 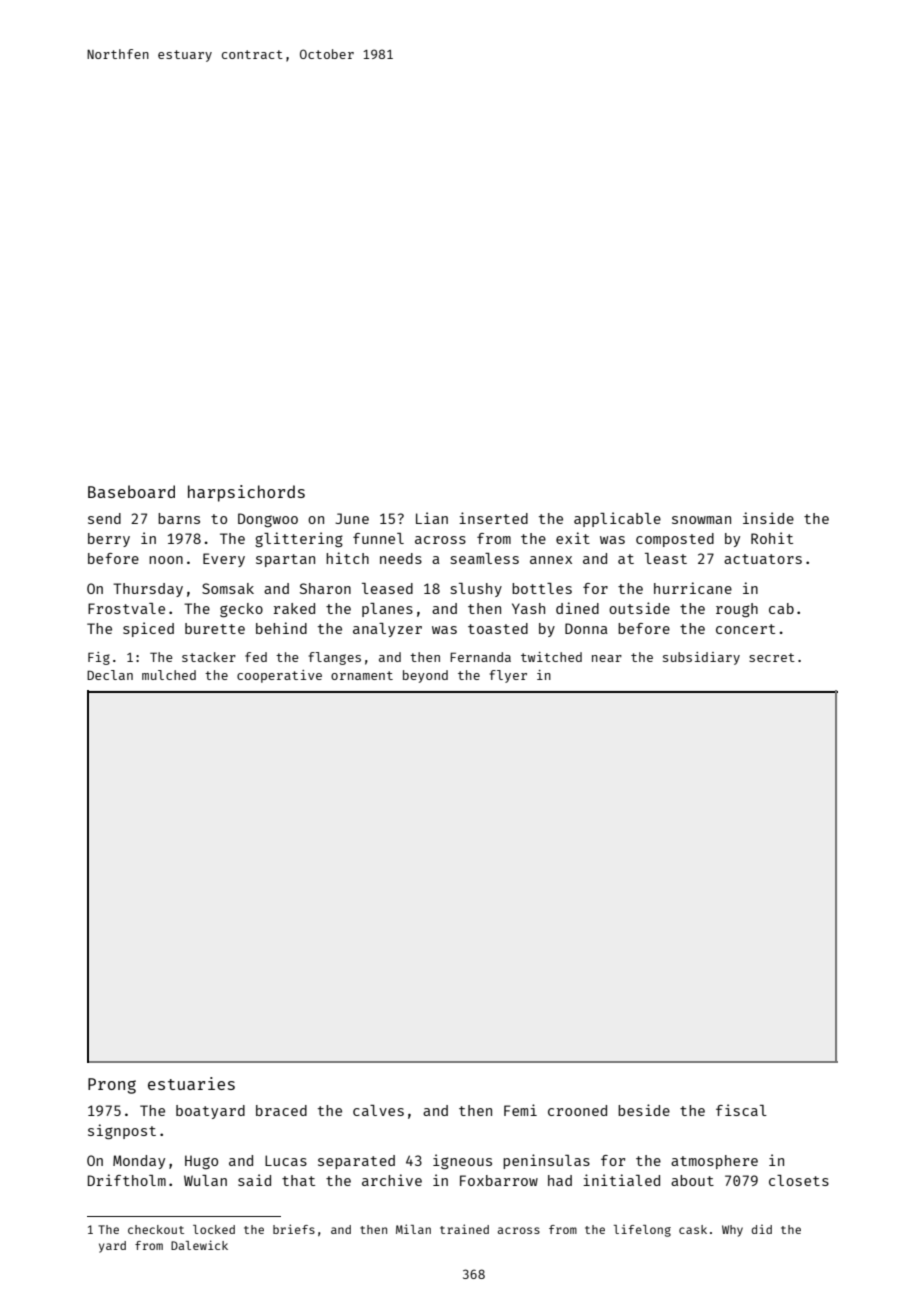 What do you see at coordinates (378, 538) in the page?
I see `funnel` at bounding box center [378, 538].
